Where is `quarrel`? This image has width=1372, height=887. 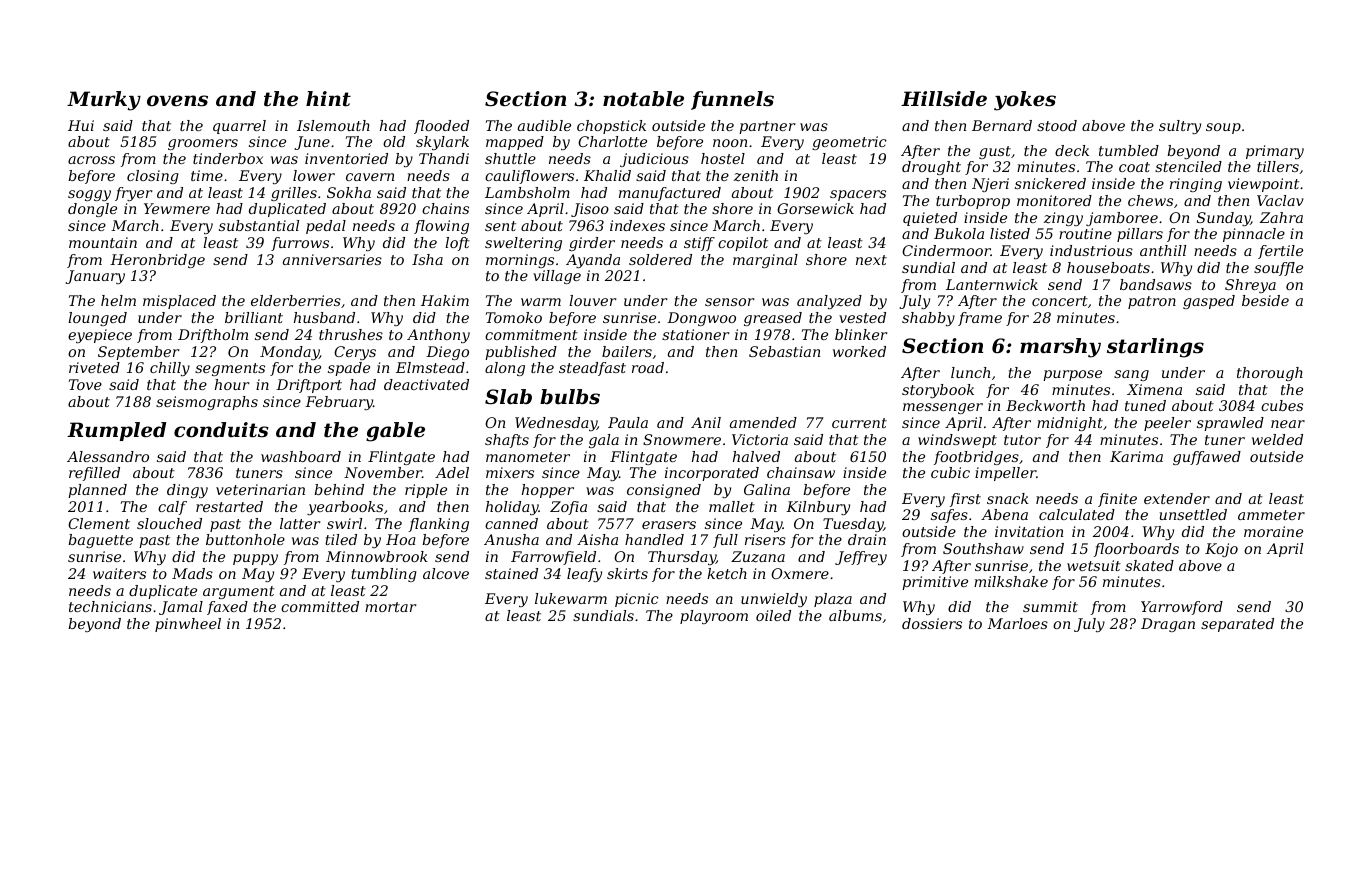
quarrel is located at coordinates (239, 127).
